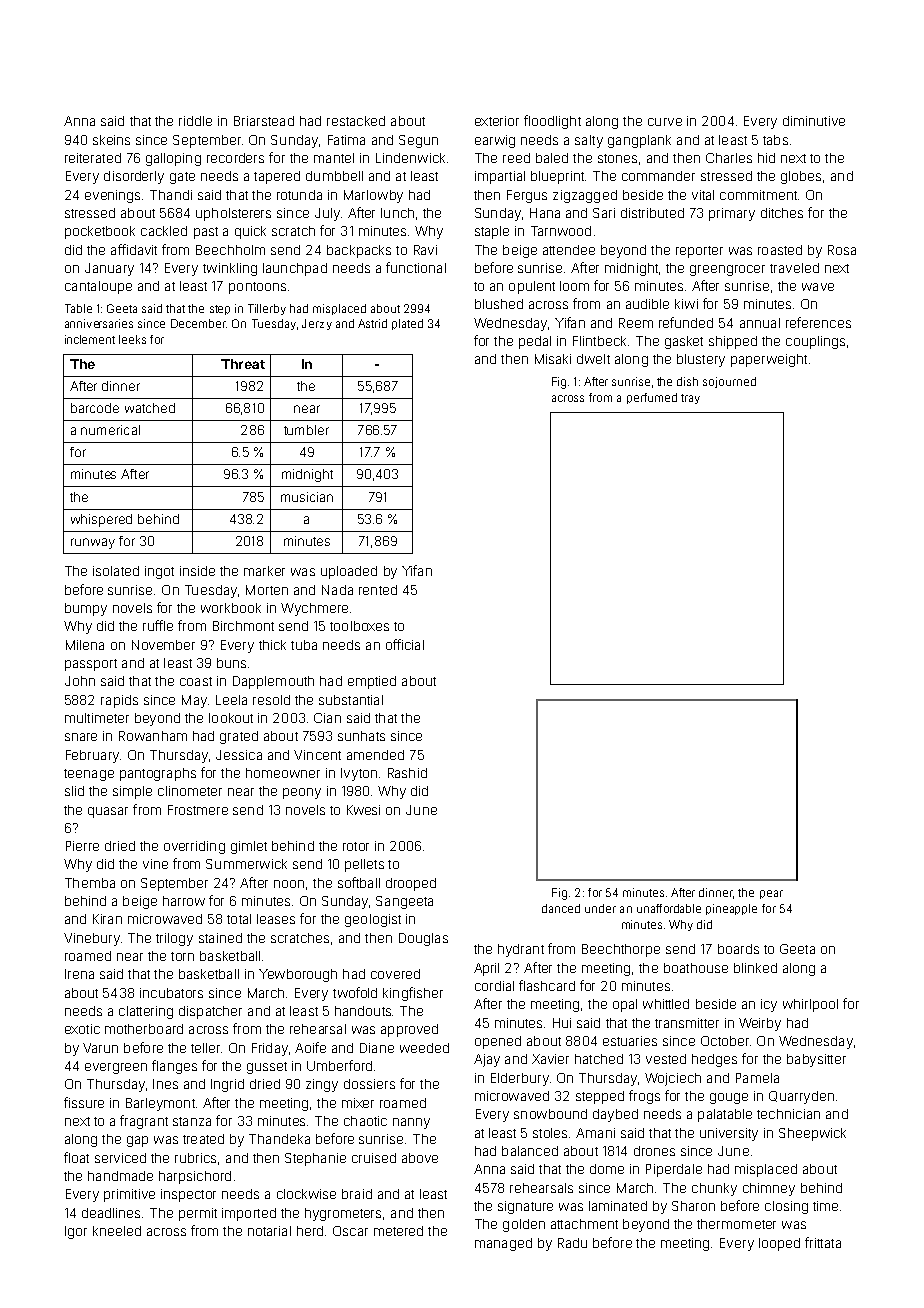  Describe the element at coordinates (801, 177) in the screenshot. I see `globes` at that location.
